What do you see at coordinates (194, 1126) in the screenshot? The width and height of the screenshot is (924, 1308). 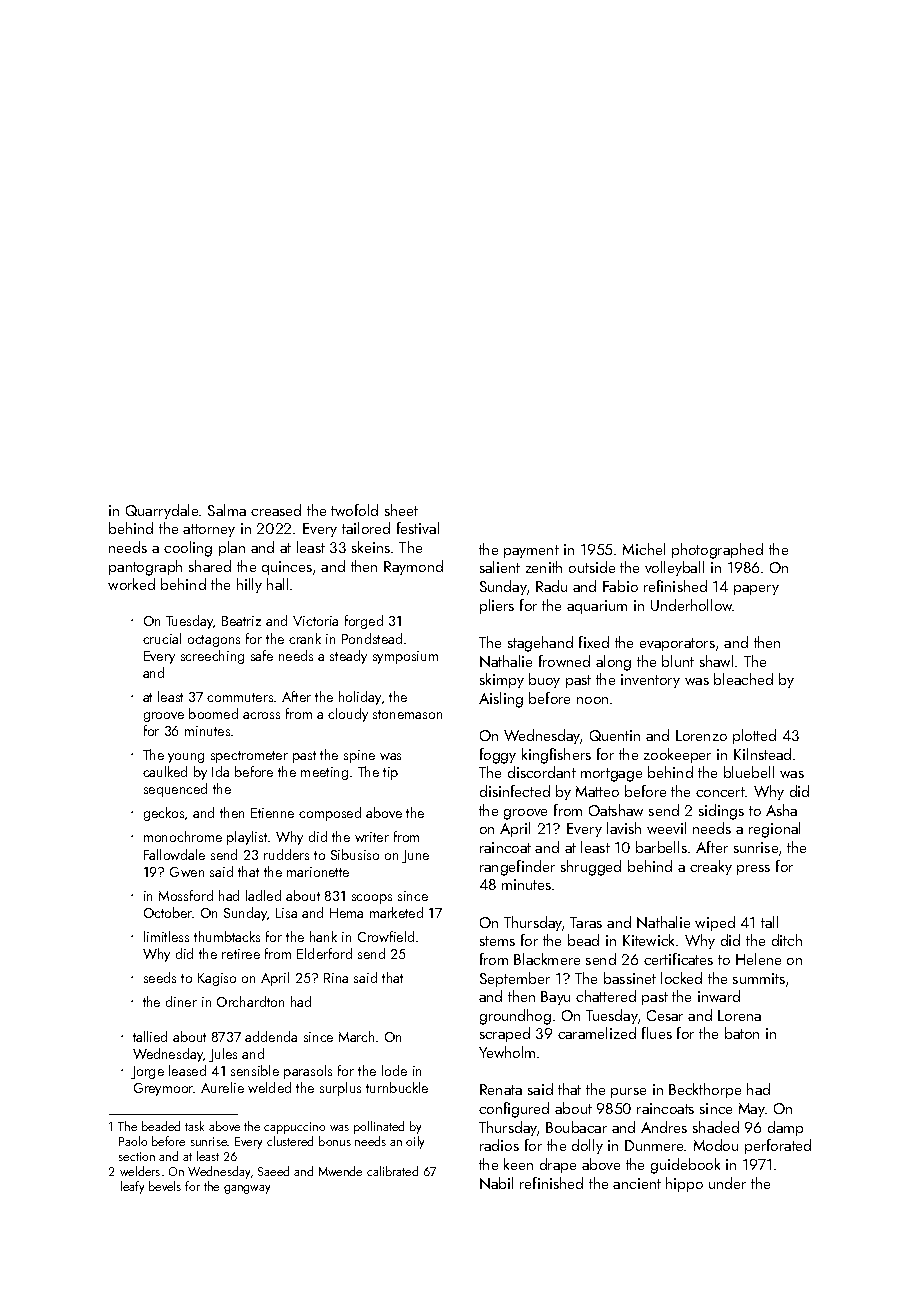 I see `task` at bounding box center [194, 1126].
